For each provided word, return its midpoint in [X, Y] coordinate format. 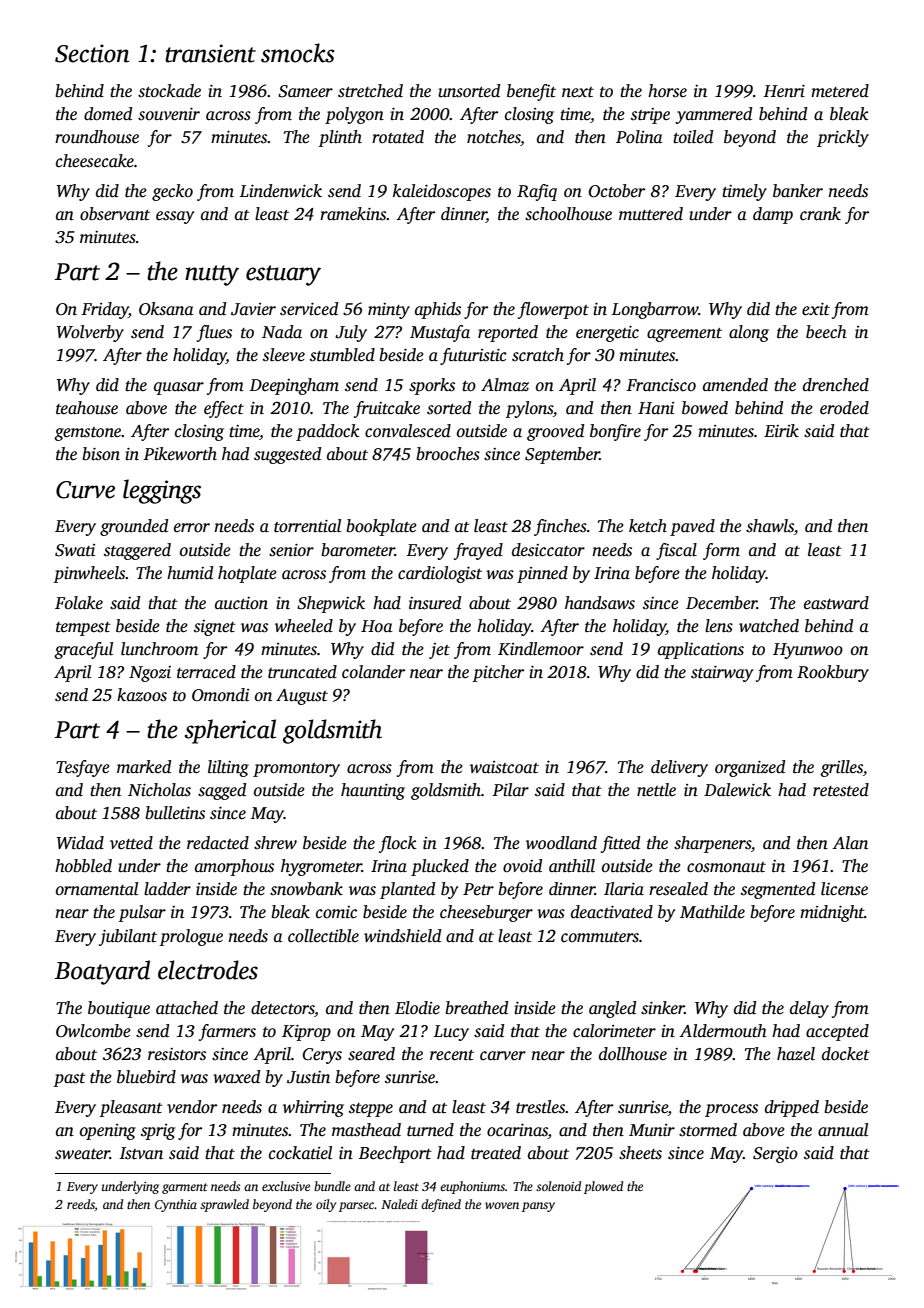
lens [719, 626]
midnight [832, 913]
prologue [191, 937]
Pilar [510, 790]
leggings [162, 491]
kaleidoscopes [442, 192]
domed [108, 114]
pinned [542, 574]
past [69, 1080]
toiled [693, 137]
